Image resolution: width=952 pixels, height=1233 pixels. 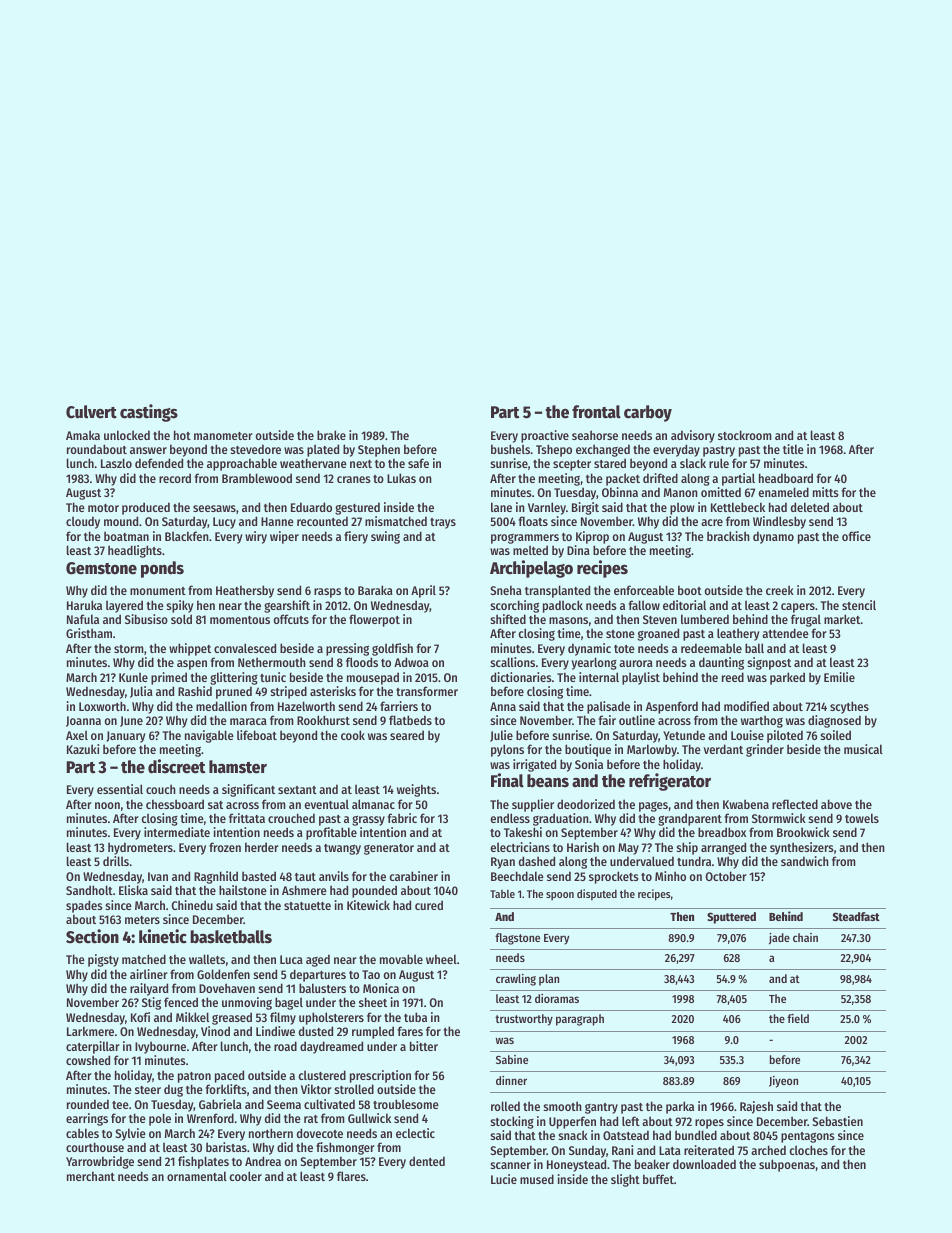 What do you see at coordinates (120, 789) in the screenshot?
I see `essential` at bounding box center [120, 789].
